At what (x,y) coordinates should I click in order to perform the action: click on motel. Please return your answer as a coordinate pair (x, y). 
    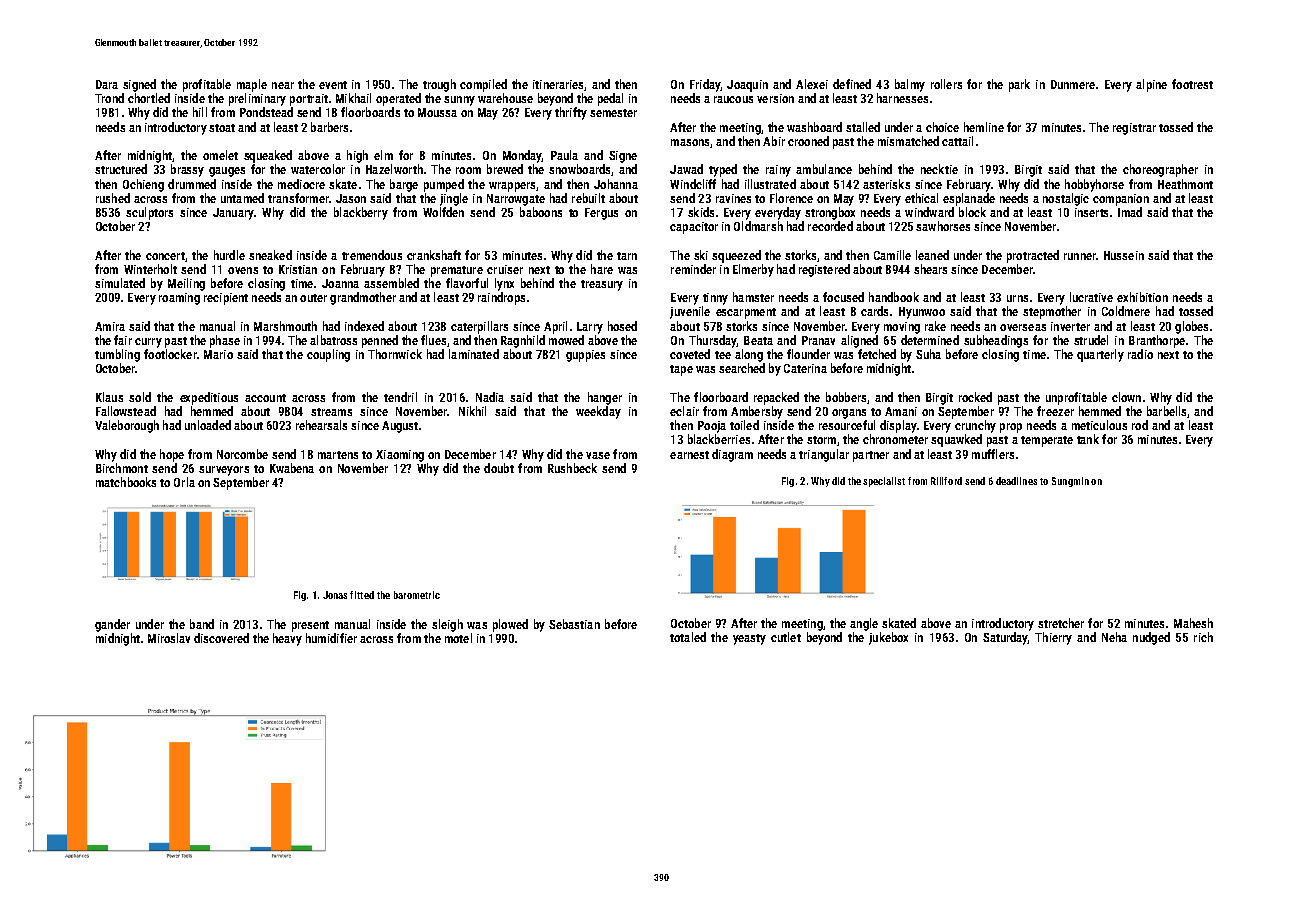
    Looking at the image, I should click on (458, 638).
